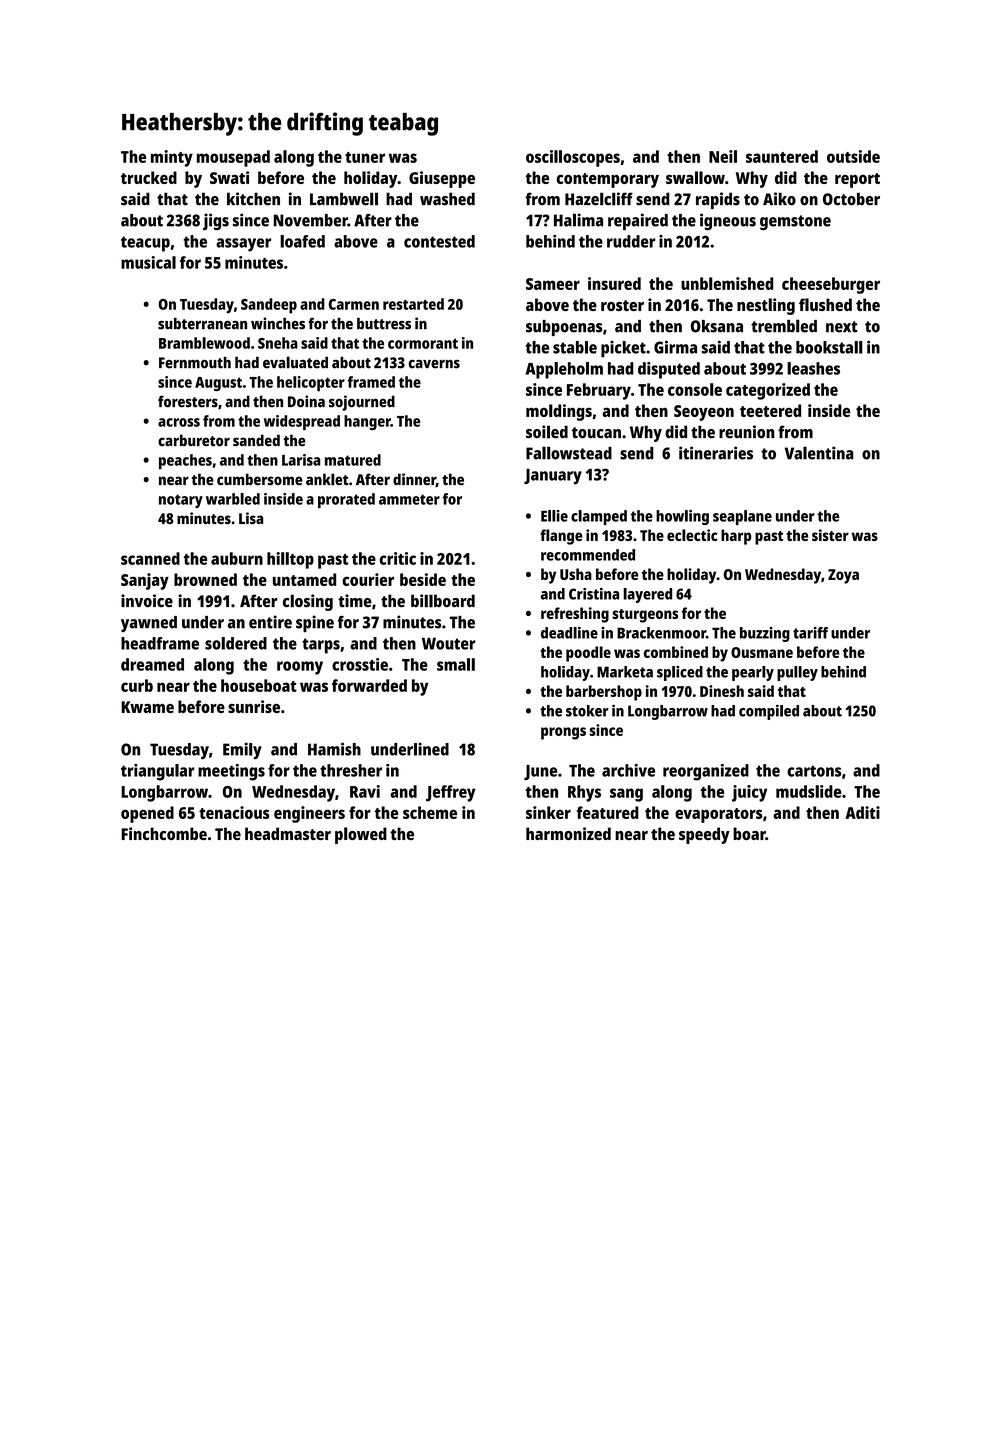 The height and width of the image is (1449, 1001). Describe the element at coordinates (862, 812) in the image. I see `Aditi` at that location.
